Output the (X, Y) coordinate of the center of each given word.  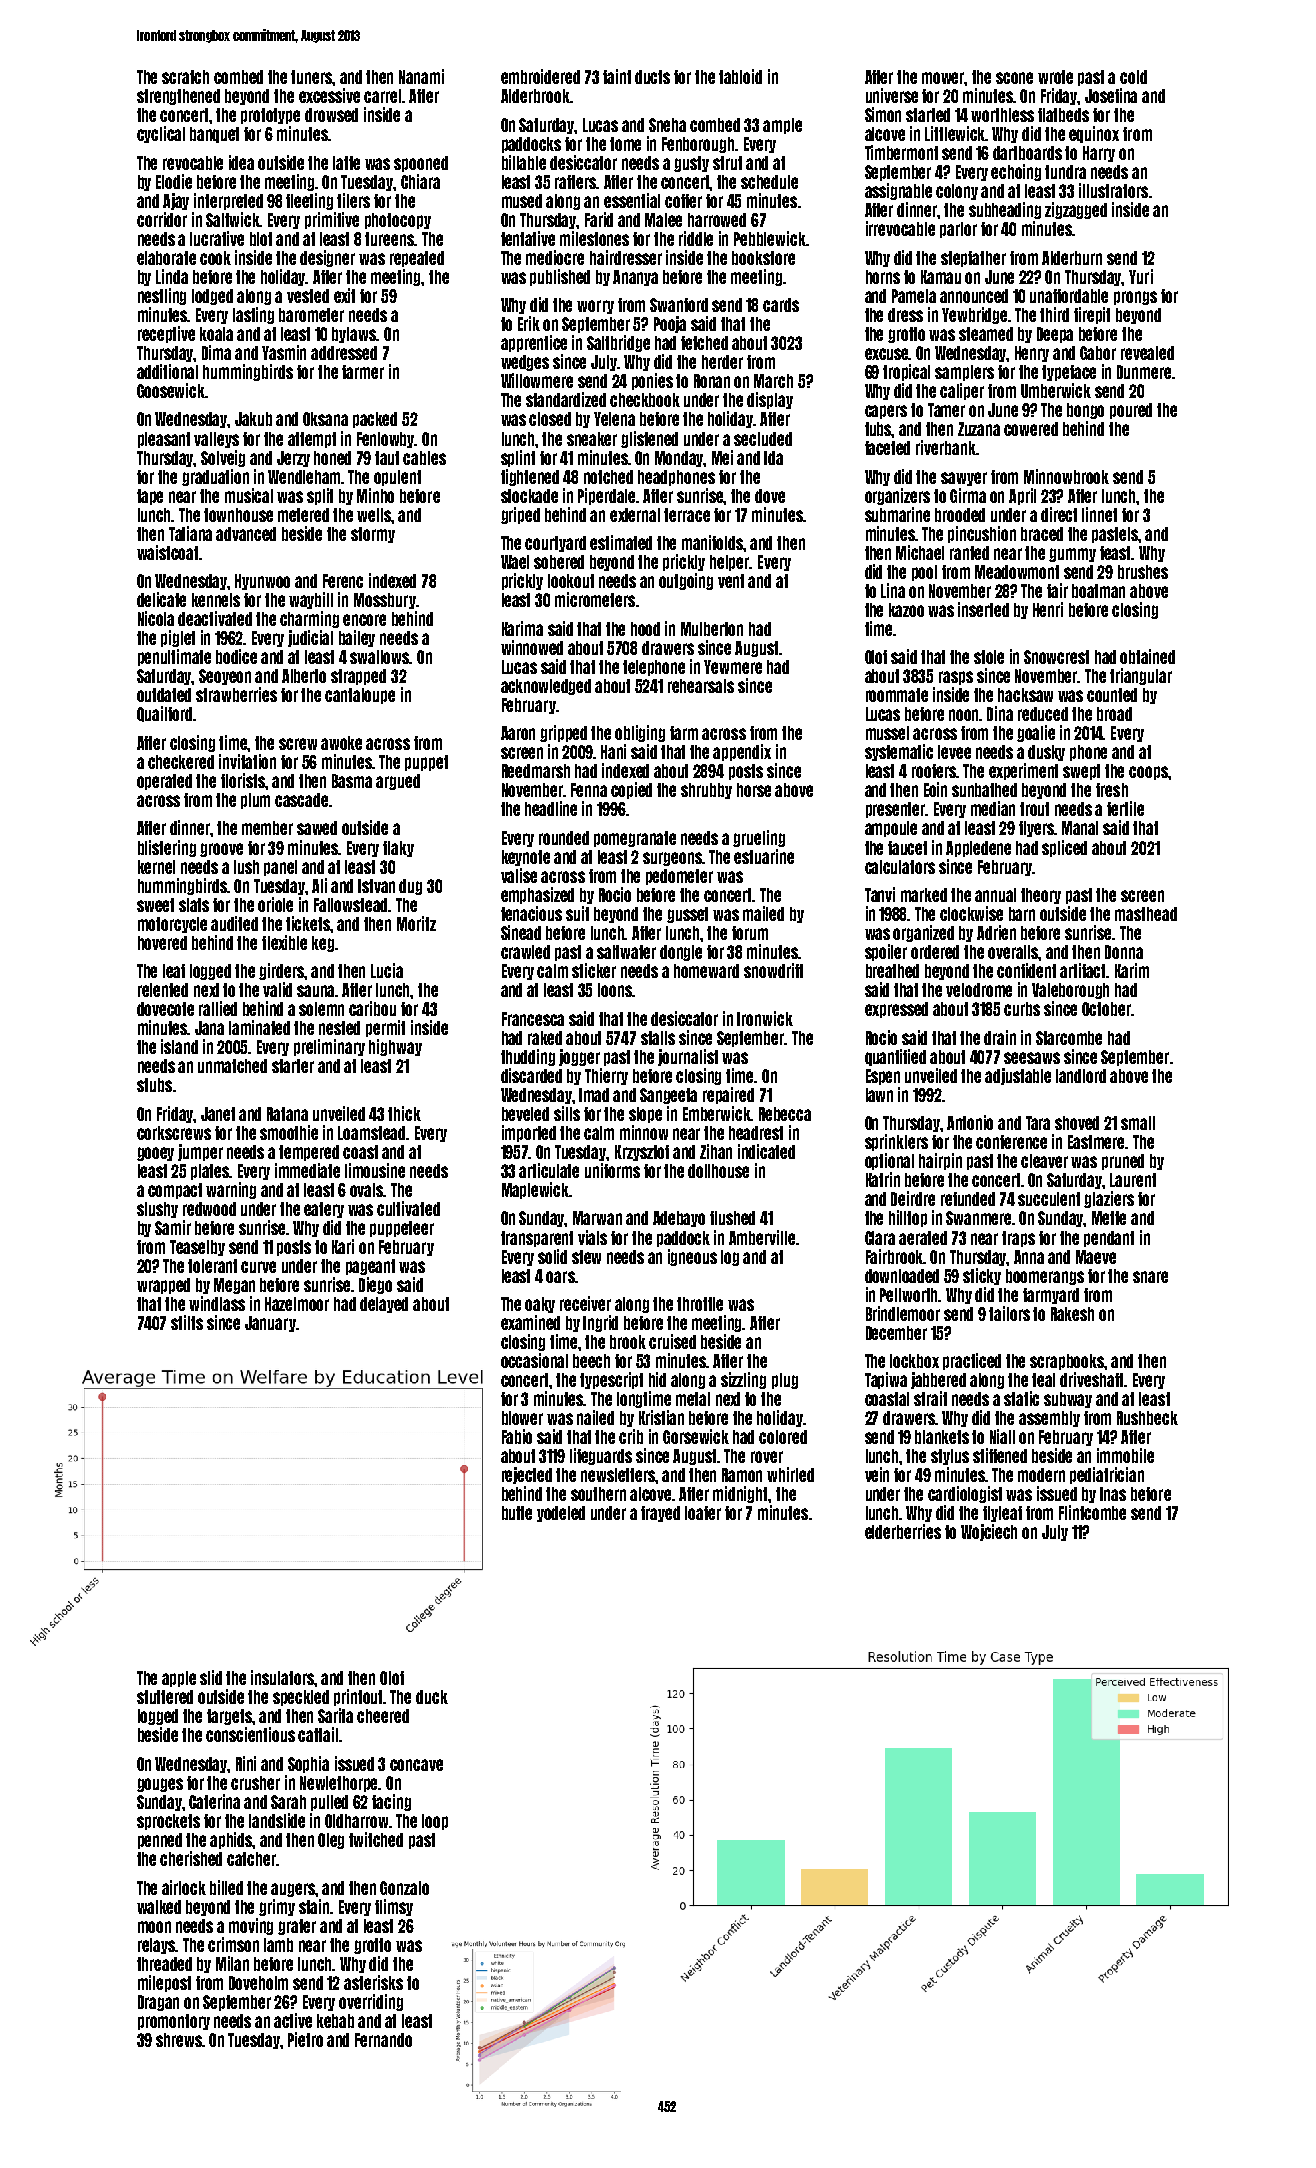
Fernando (383, 2040)
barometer (311, 315)
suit (577, 913)
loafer (703, 1513)
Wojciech (989, 1532)
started (928, 115)
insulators (283, 1677)
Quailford (164, 714)
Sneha (667, 125)
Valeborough (1070, 991)
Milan (232, 1963)
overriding (371, 2002)
